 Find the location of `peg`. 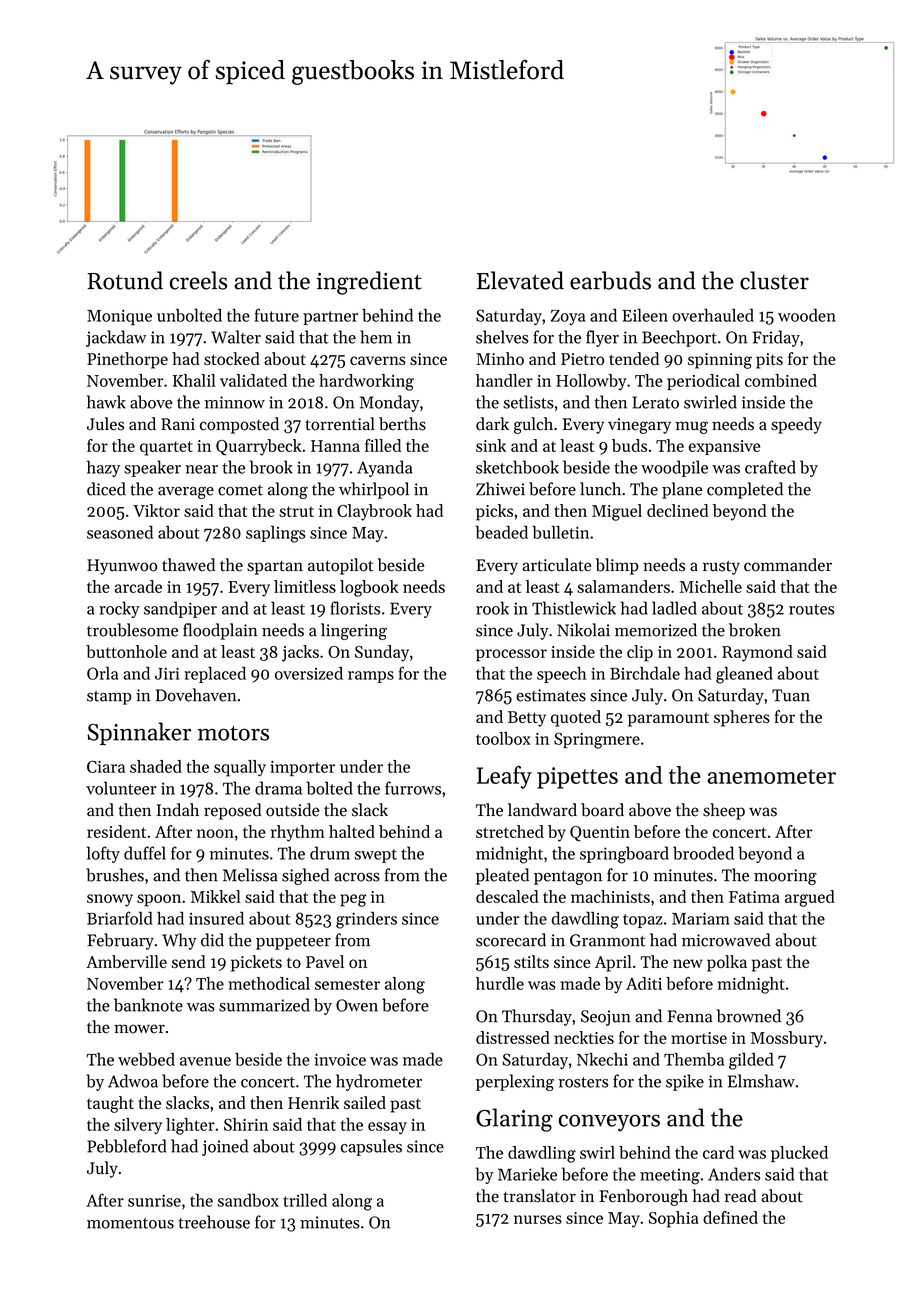

peg is located at coordinates (353, 900).
